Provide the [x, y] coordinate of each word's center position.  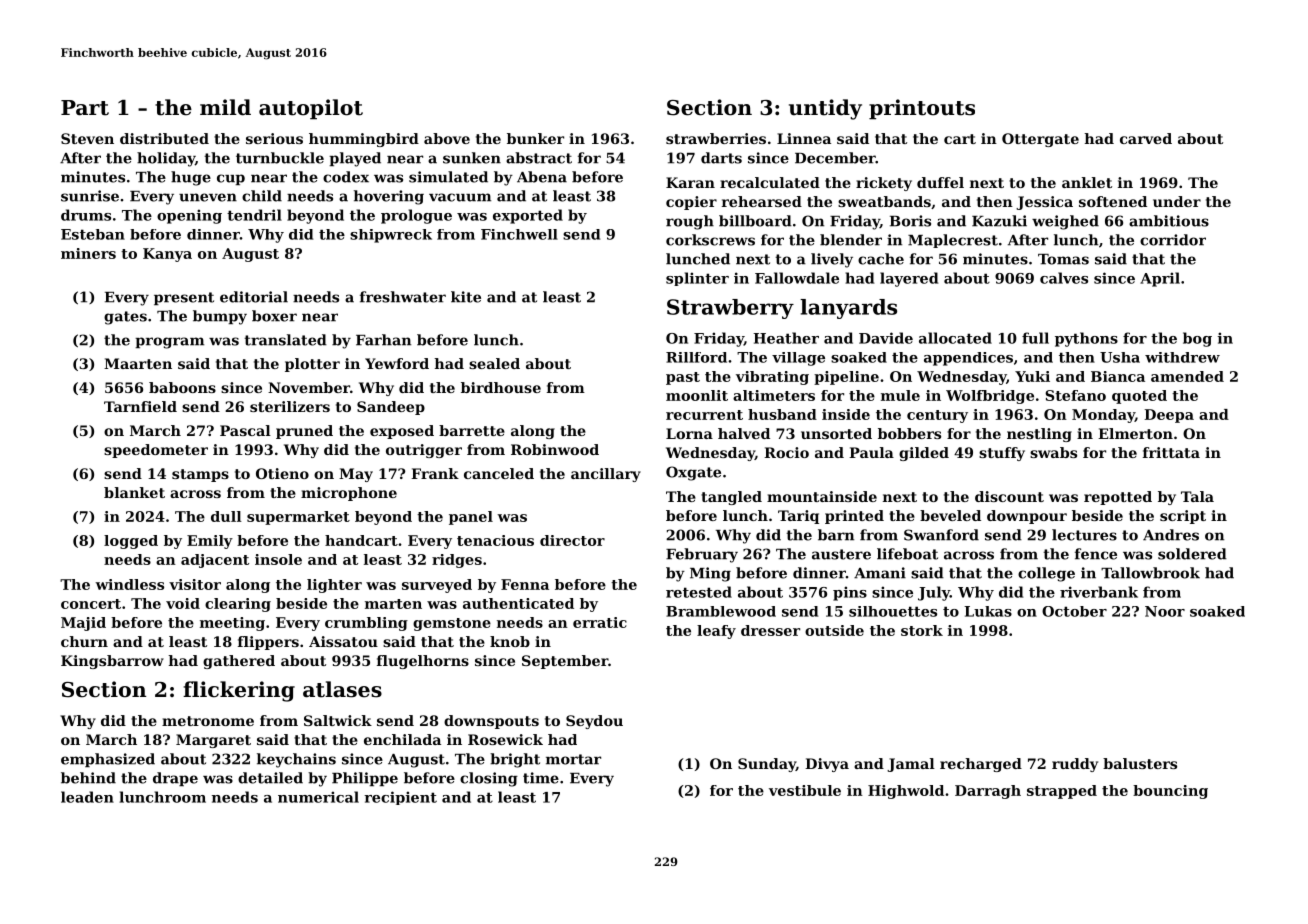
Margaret [213, 741]
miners [88, 253]
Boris [910, 221]
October [1074, 611]
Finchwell [519, 234]
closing [489, 779]
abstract [539, 158]
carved [1146, 138]
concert [91, 604]
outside [834, 630]
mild [225, 107]
